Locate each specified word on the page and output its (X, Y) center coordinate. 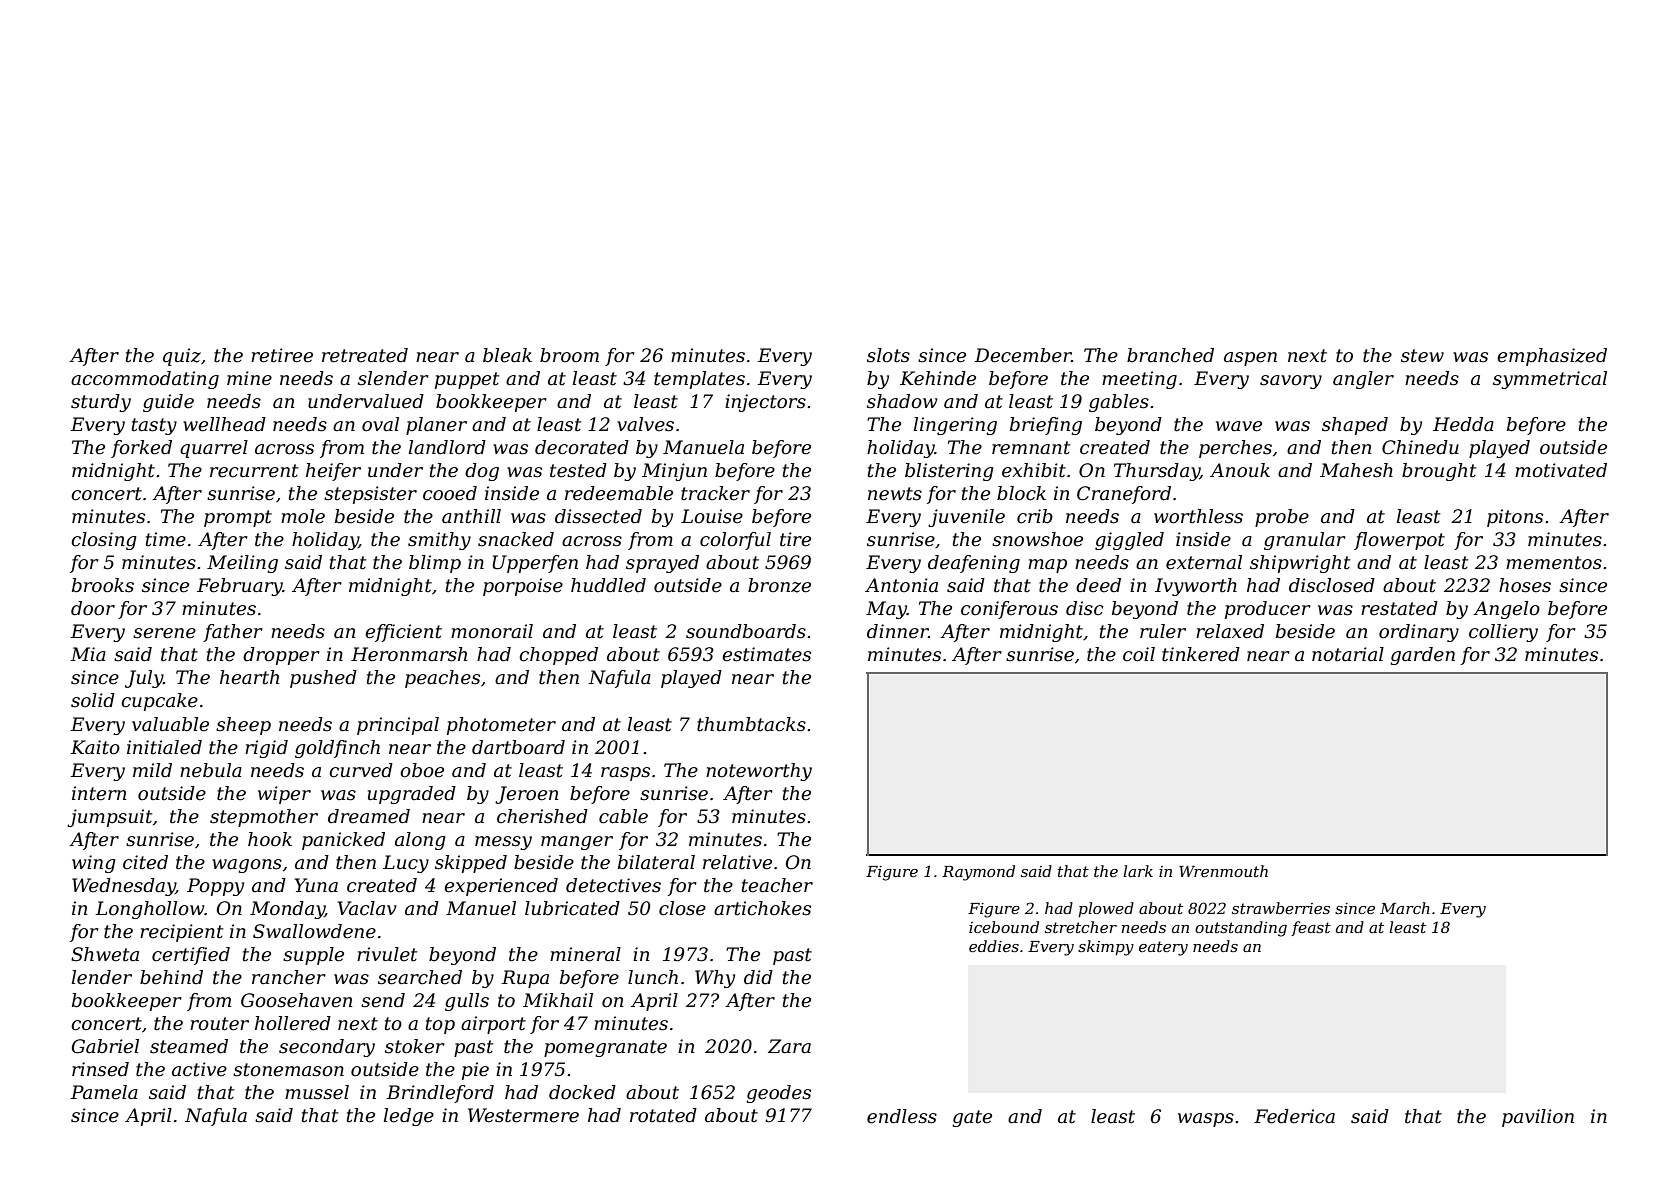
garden (1422, 656)
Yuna (316, 885)
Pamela (104, 1092)
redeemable (619, 493)
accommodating (145, 380)
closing (103, 541)
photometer (501, 726)
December (1023, 355)
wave (1239, 426)
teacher (777, 885)
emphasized (1552, 357)
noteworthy (759, 772)
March (1405, 908)
